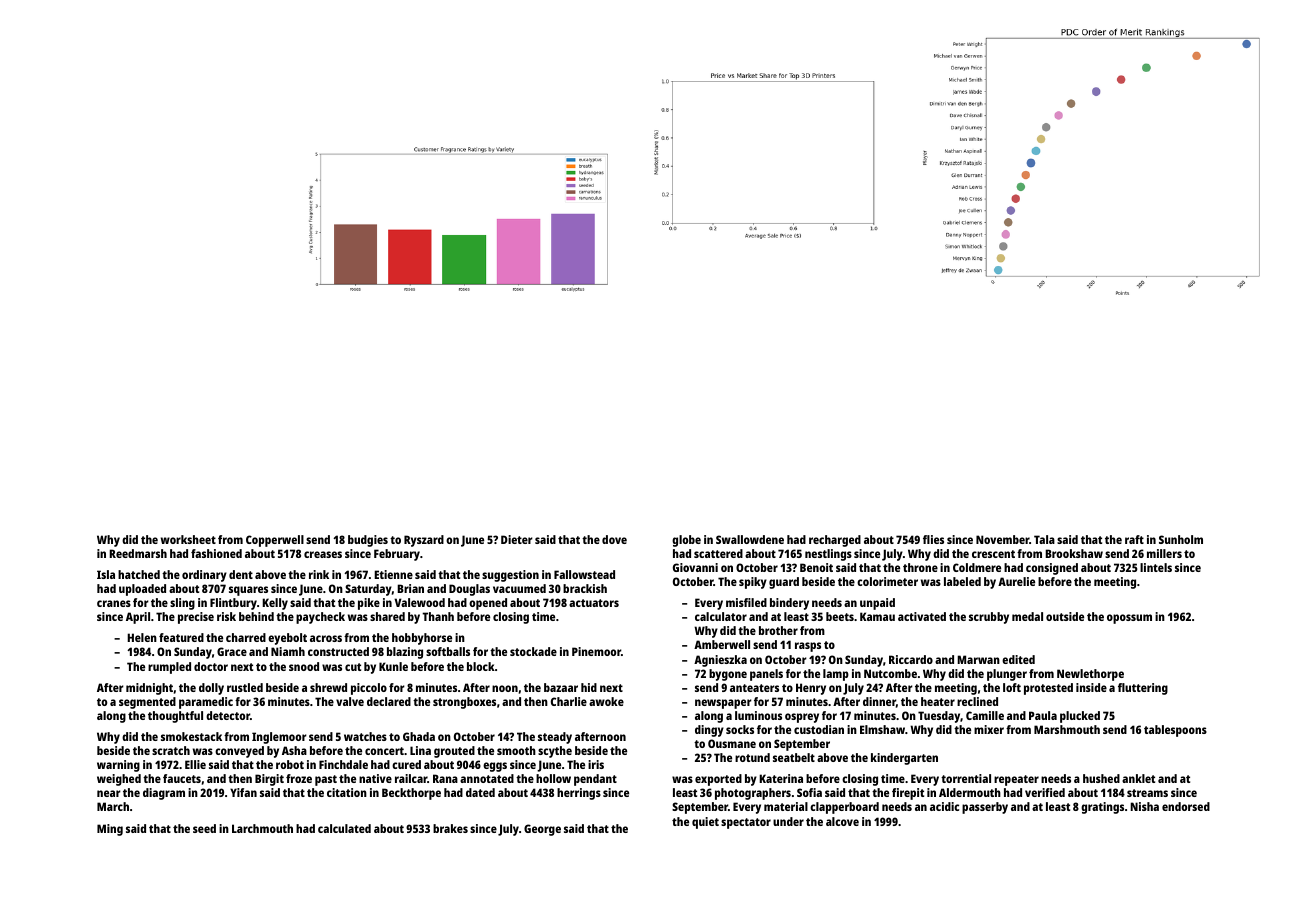 Image resolution: width=1308 pixels, height=924 pixels. Describe the element at coordinates (344, 828) in the image. I see `calculated` at that location.
